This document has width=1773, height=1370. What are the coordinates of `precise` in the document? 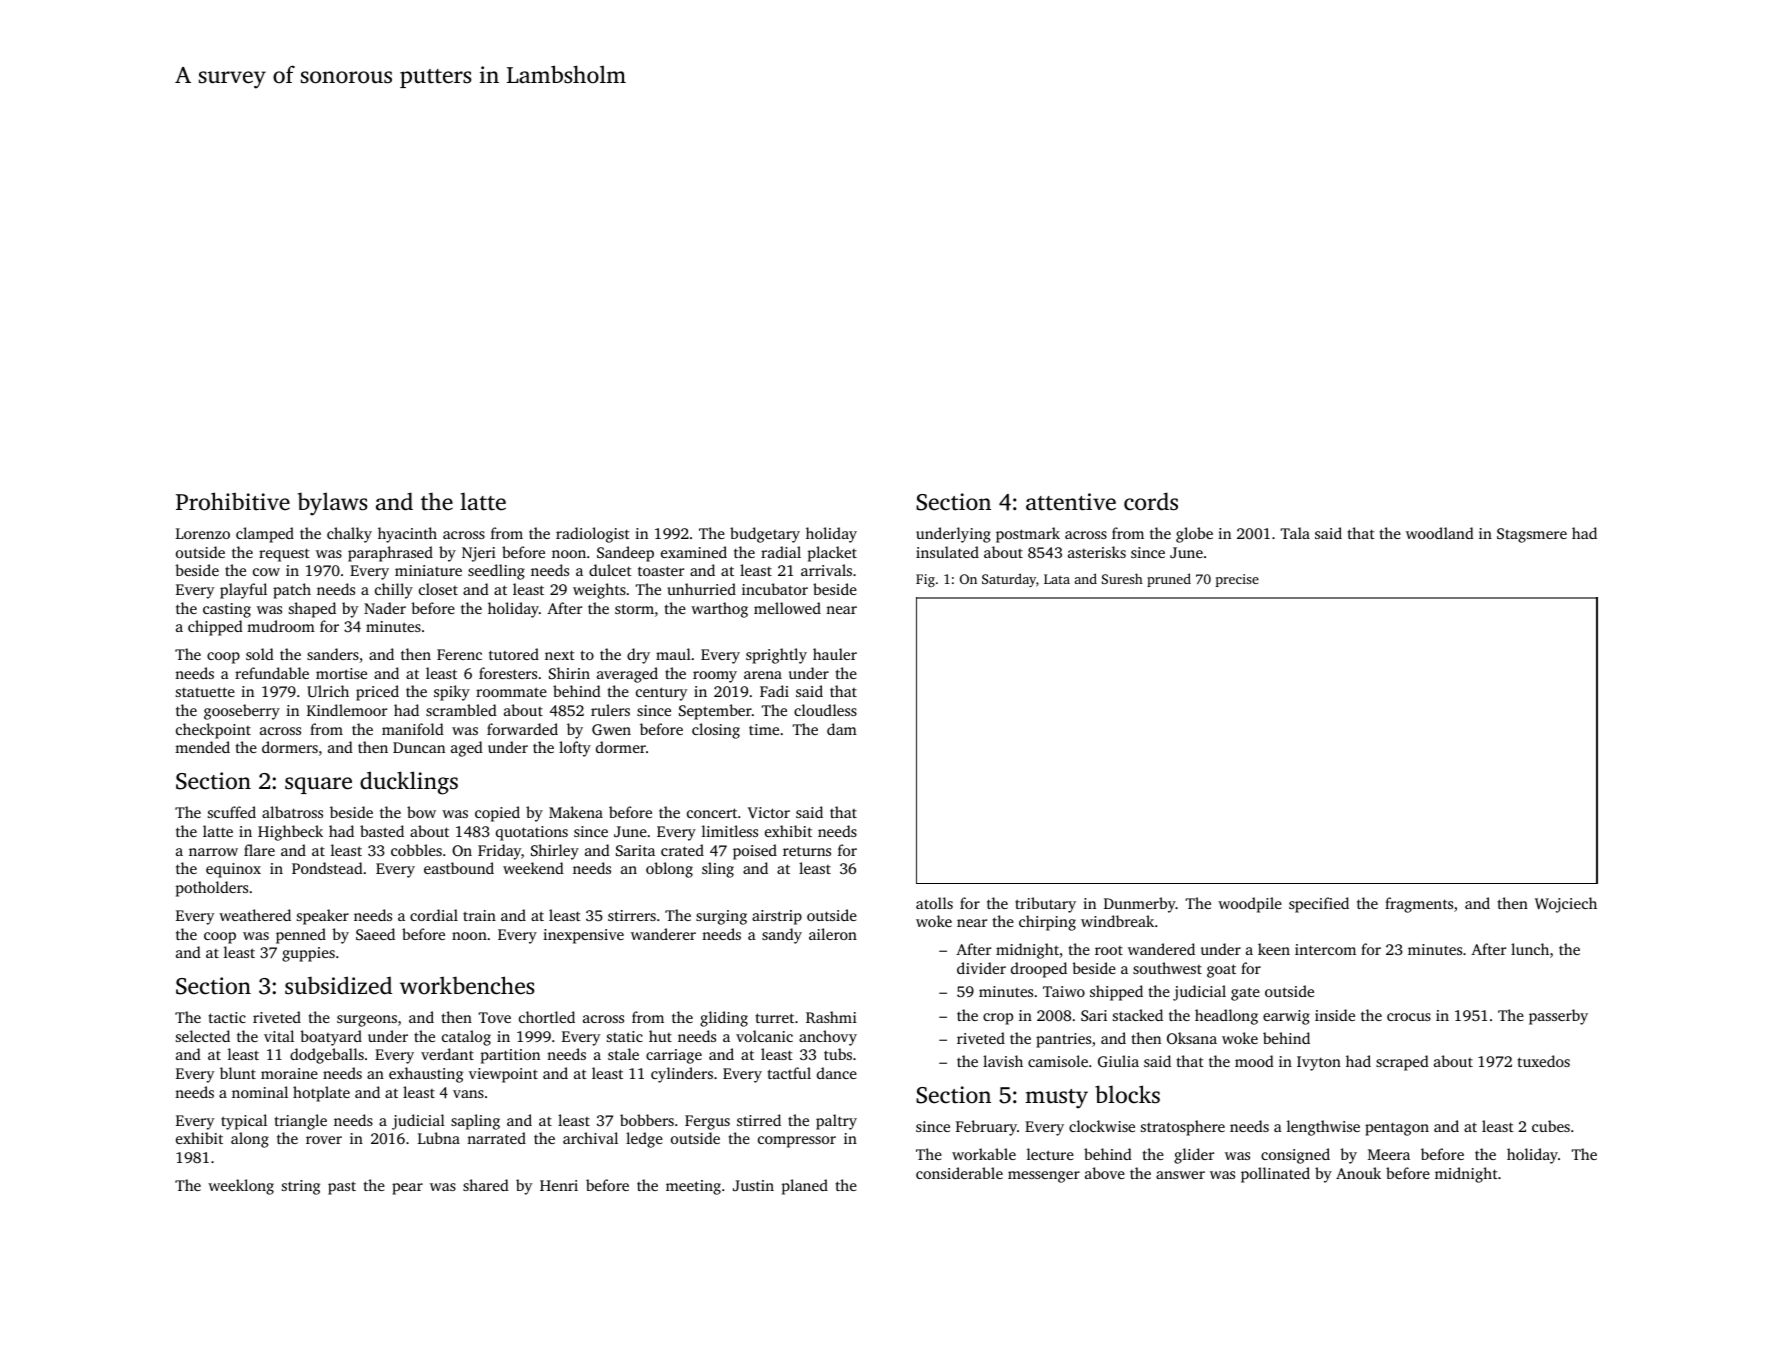 It's located at (1237, 580).
